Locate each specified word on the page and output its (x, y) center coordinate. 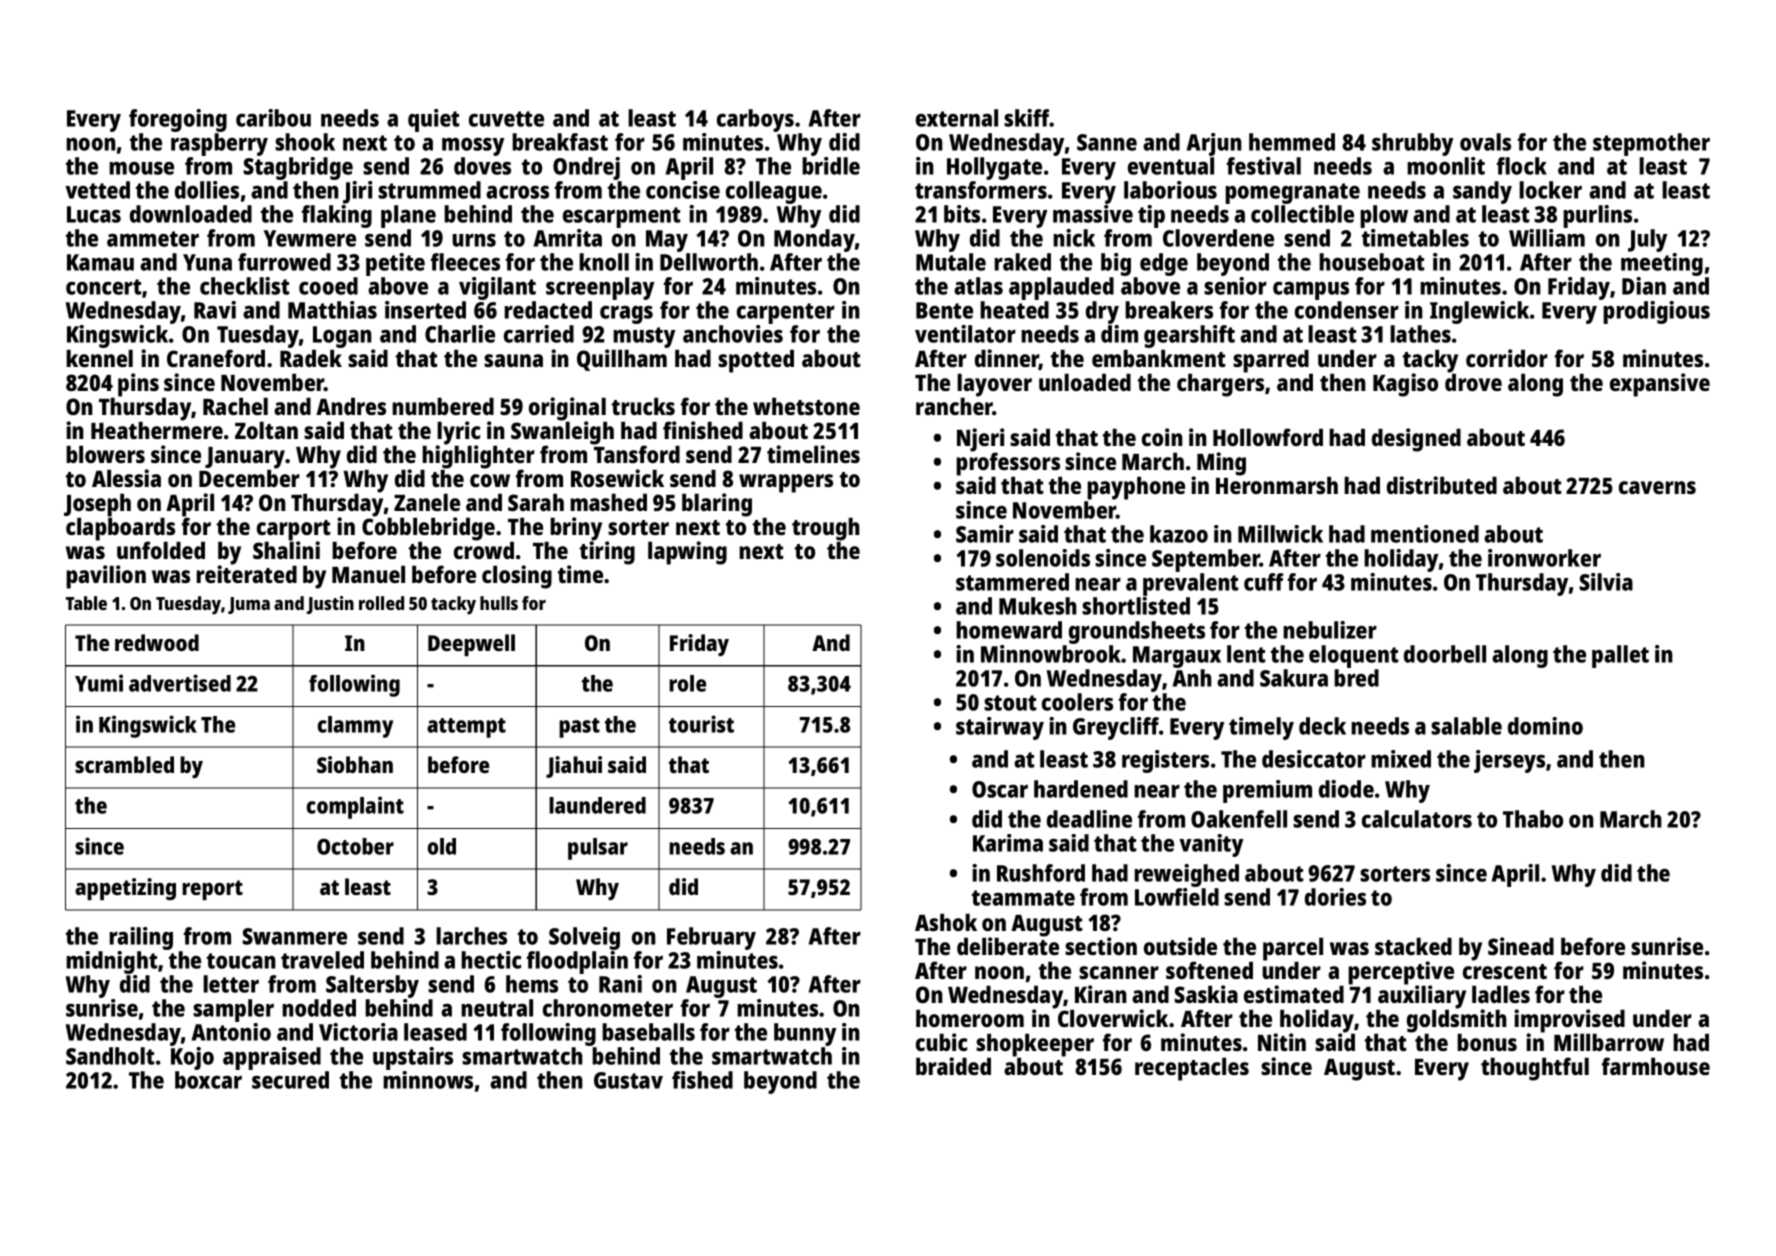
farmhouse (1656, 1066)
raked (1023, 262)
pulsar (598, 849)
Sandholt (110, 1056)
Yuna (207, 262)
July (1647, 240)
